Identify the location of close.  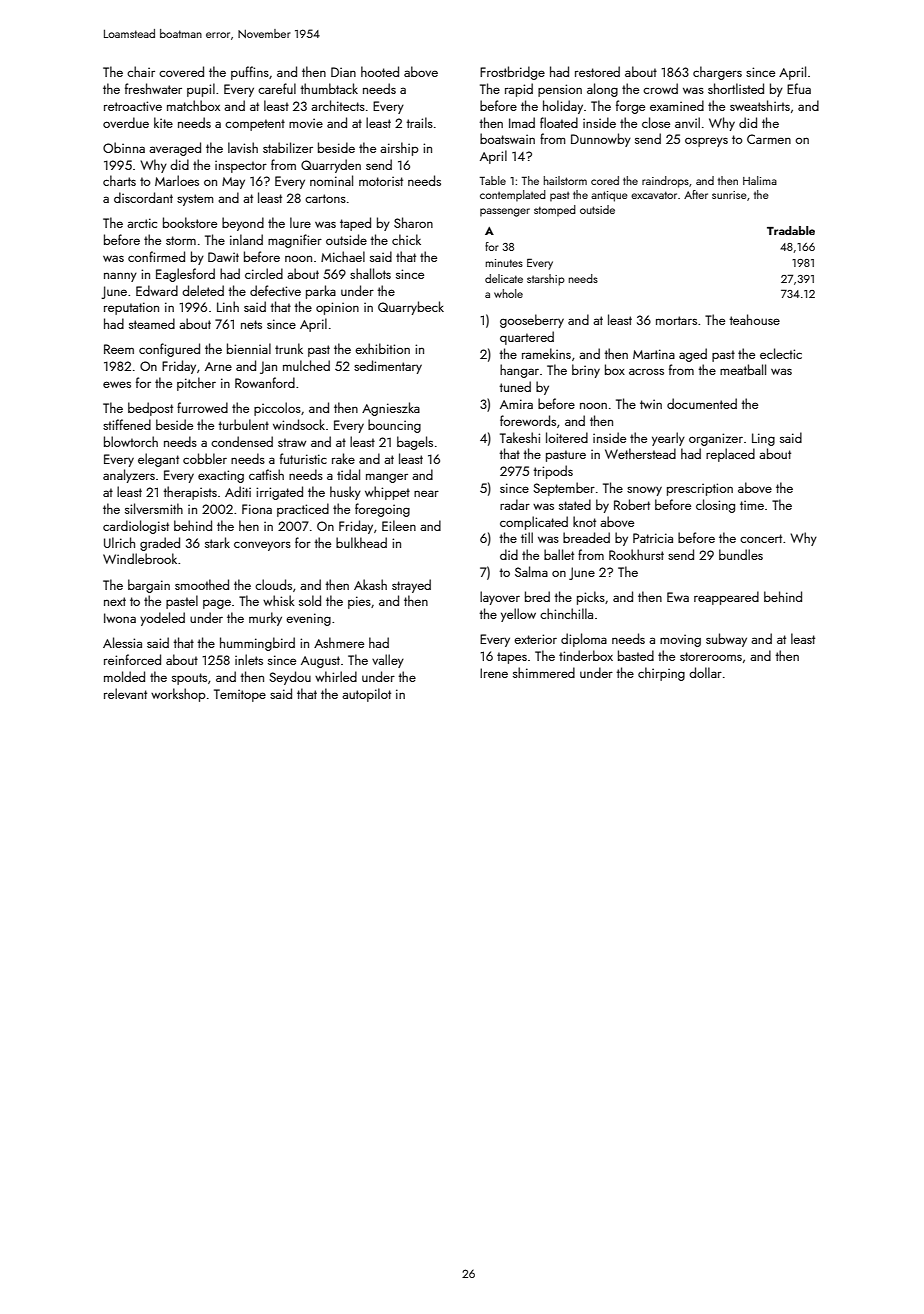
(656, 122).
